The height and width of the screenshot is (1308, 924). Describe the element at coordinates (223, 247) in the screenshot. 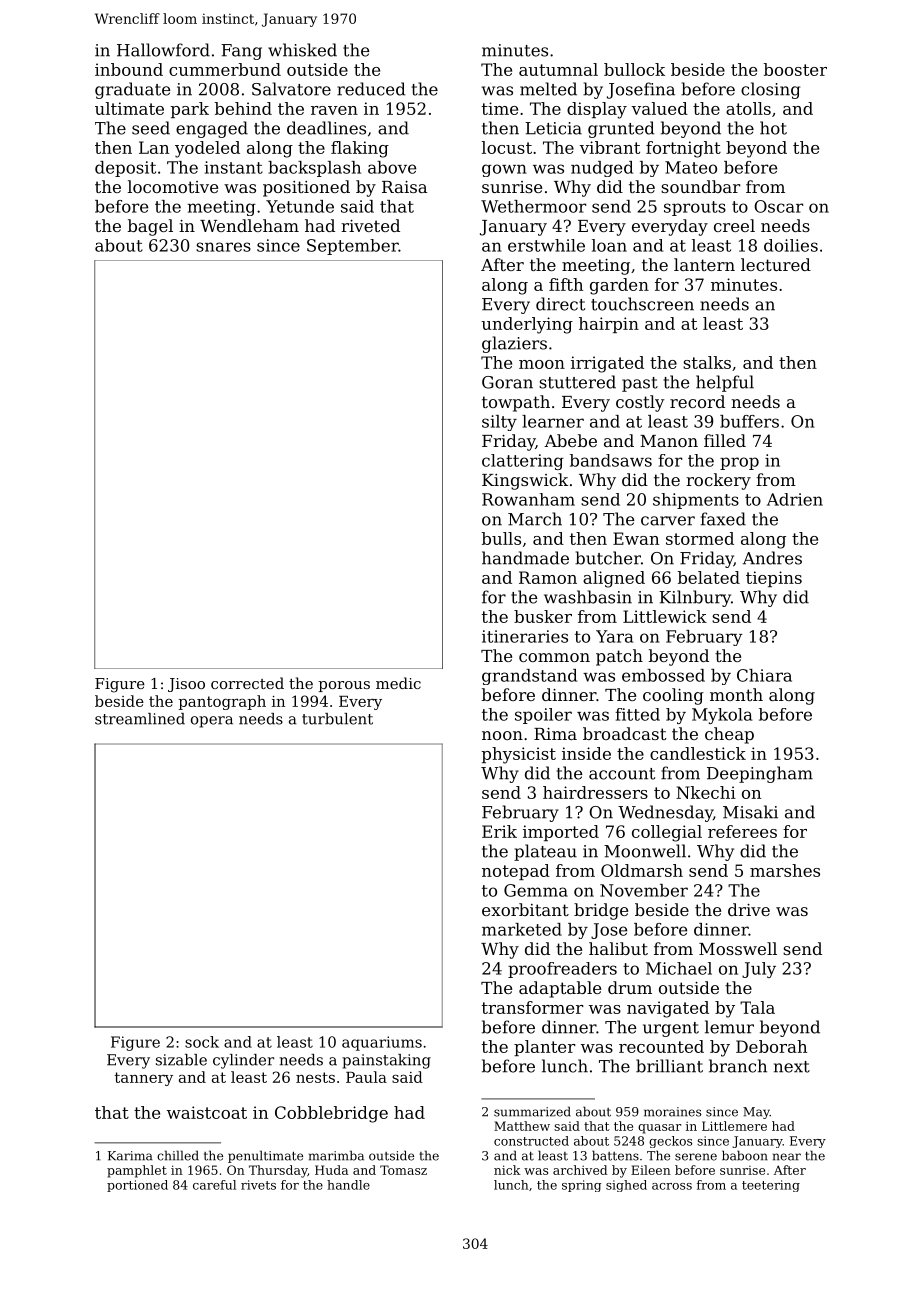

I see `snares` at that location.
